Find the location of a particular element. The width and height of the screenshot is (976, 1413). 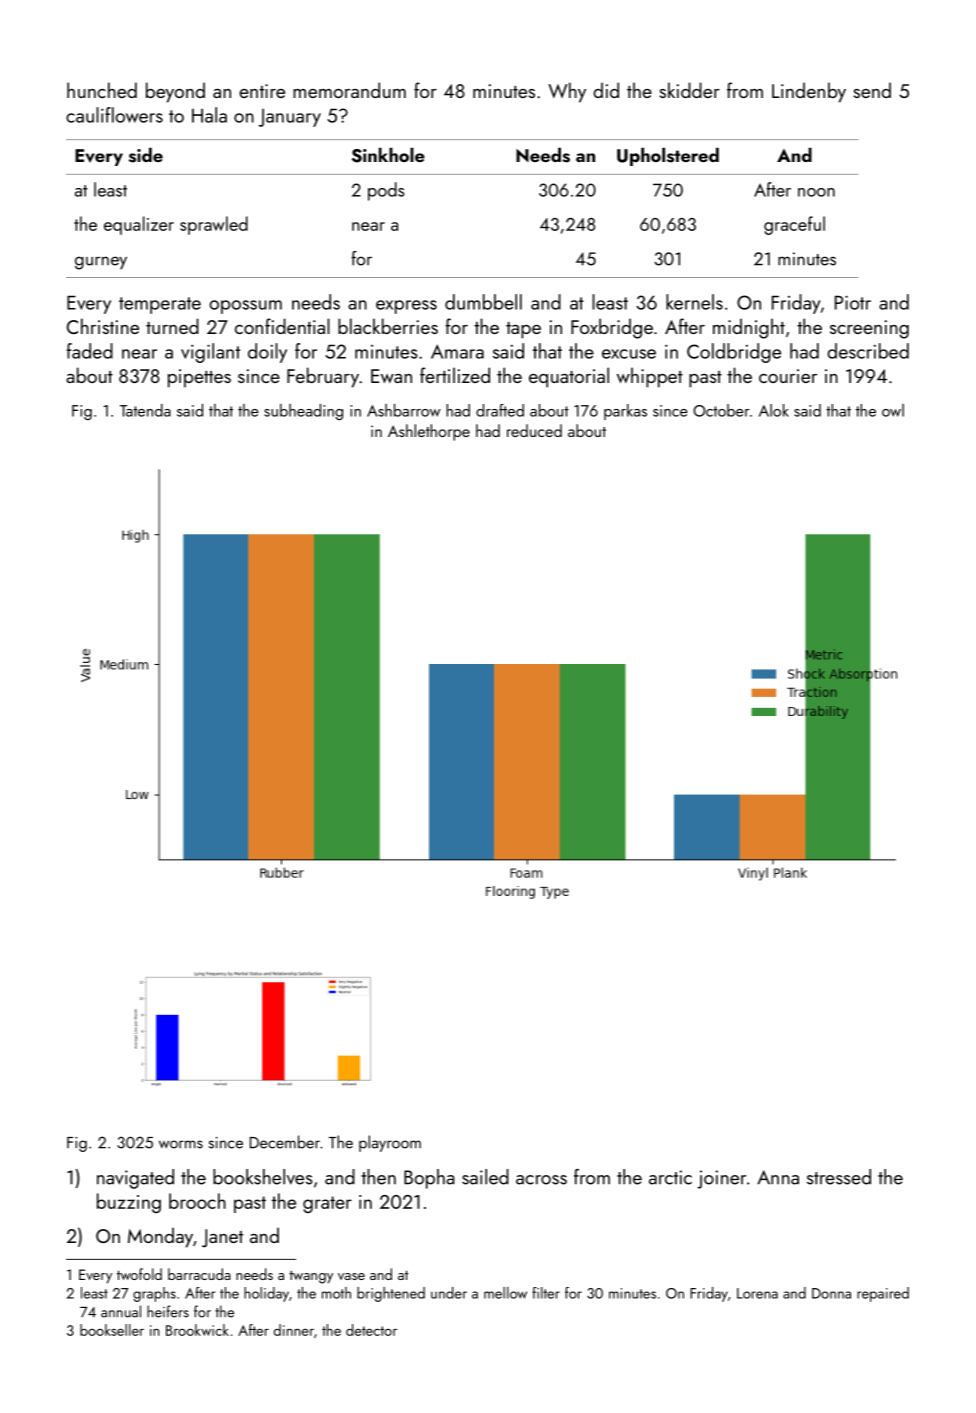

subheading is located at coordinates (303, 412).
